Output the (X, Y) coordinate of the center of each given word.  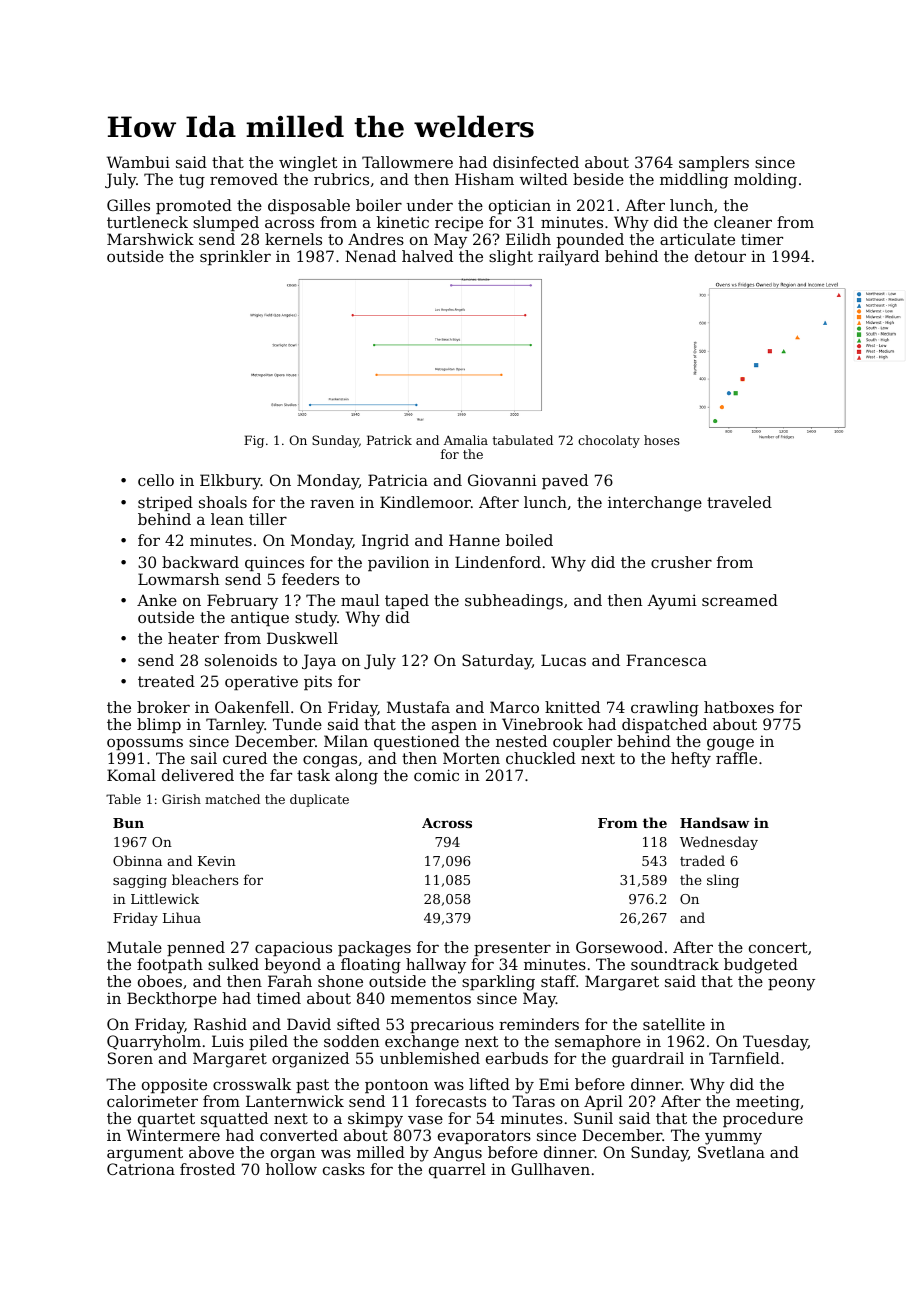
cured (245, 758)
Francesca (666, 660)
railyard (568, 258)
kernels (293, 239)
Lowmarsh (178, 579)
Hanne (474, 540)
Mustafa (418, 707)
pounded (590, 240)
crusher (681, 562)
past (312, 1086)
